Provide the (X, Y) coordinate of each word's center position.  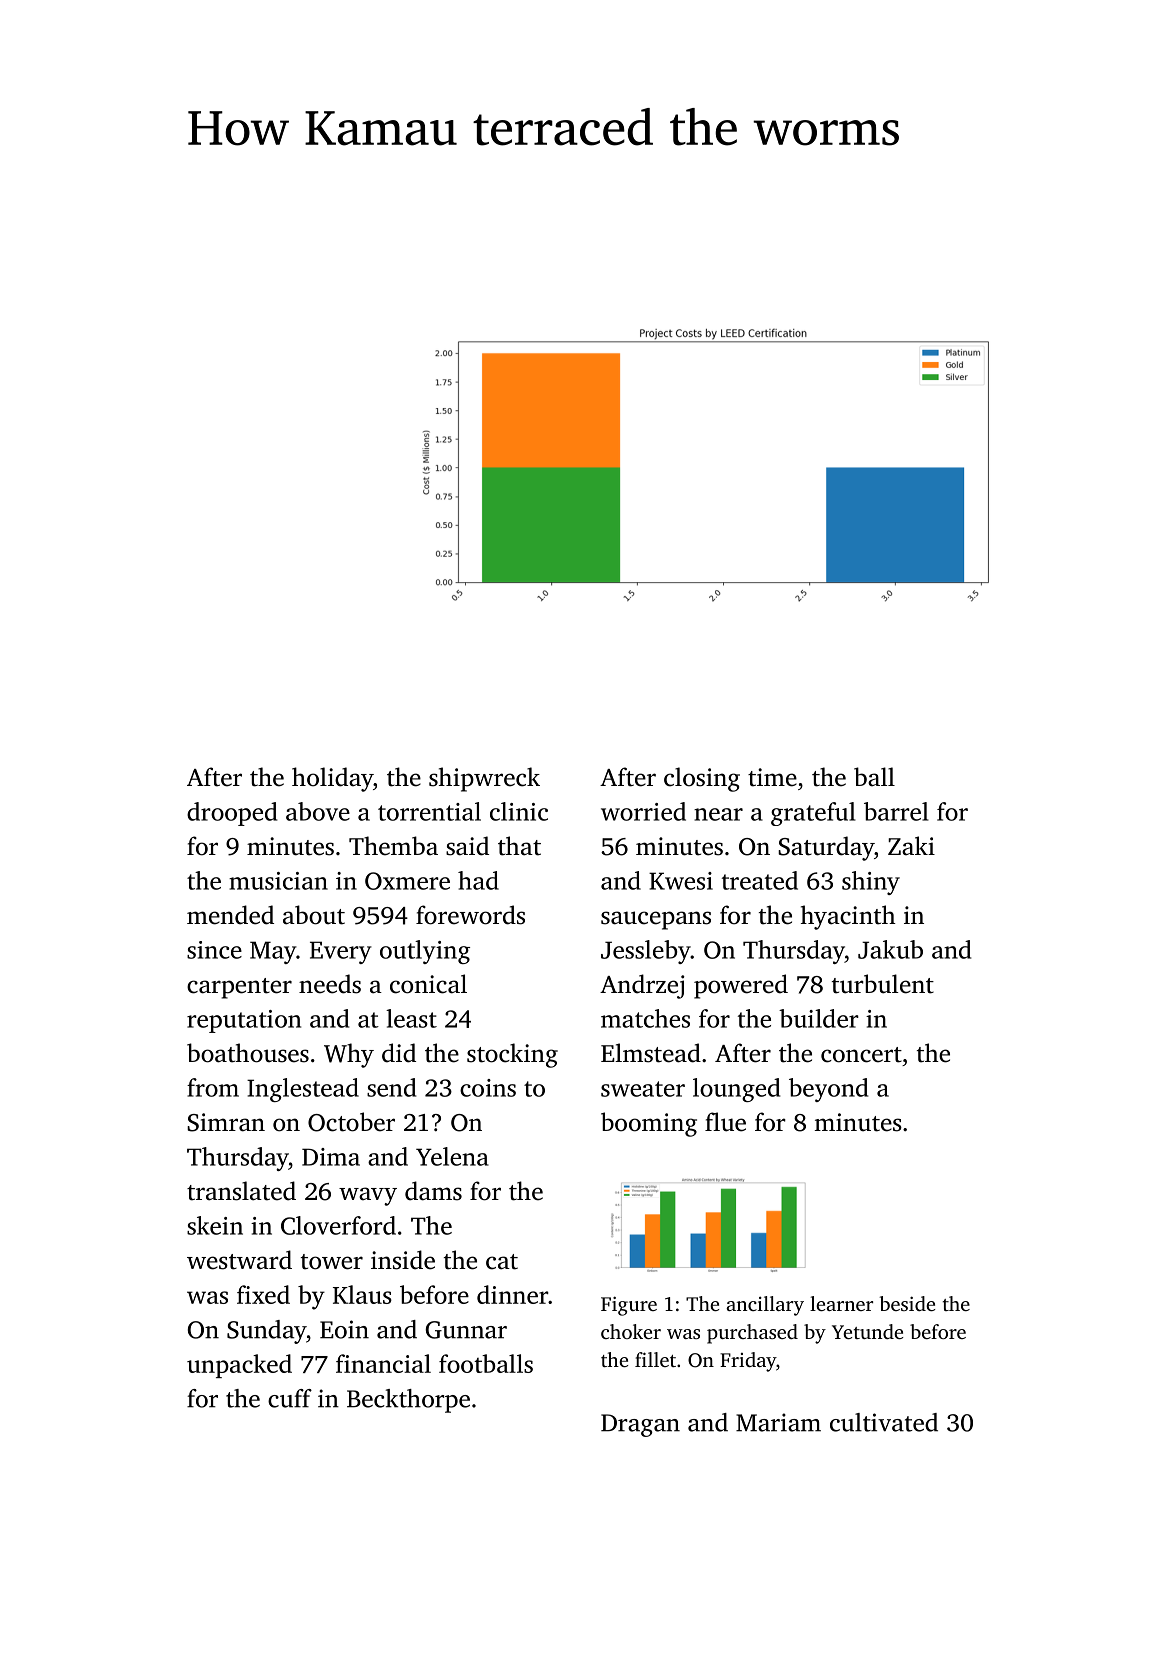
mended (230, 915)
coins (488, 1088)
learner (841, 1303)
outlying (425, 952)
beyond (828, 1090)
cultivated (884, 1422)
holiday (332, 779)
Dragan (640, 1425)
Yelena (452, 1156)
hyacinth (848, 917)
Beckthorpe (408, 1401)
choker (631, 1331)
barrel (896, 811)
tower (332, 1262)
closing (702, 779)
